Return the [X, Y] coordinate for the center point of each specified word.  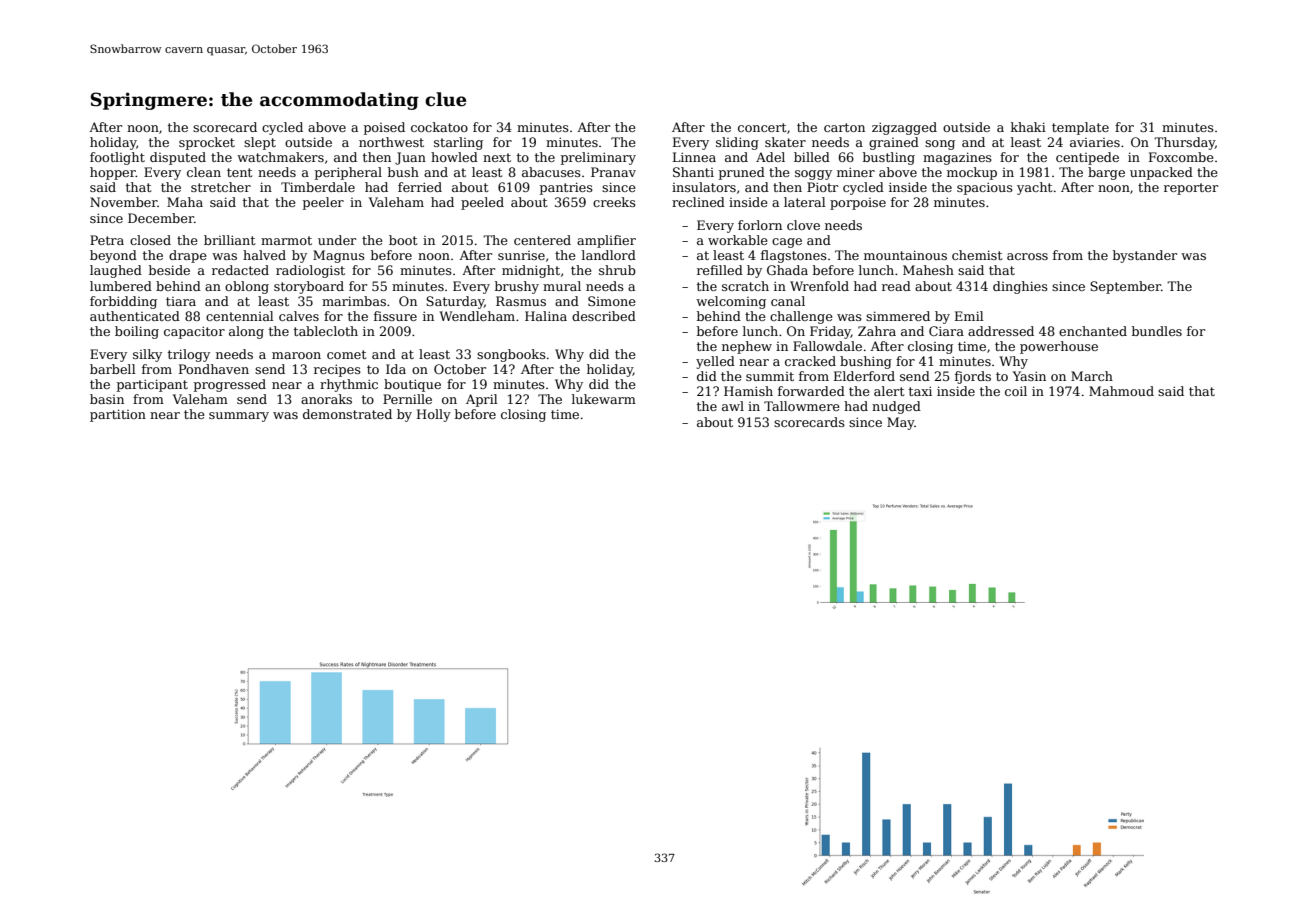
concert [762, 127]
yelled [715, 362]
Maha [185, 202]
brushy [517, 287]
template [1080, 128]
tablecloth [326, 331]
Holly [434, 415]
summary [239, 417]
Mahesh [928, 270]
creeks [614, 202]
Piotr [822, 187]
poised [384, 128]
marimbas [354, 301]
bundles [1157, 331]
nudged [896, 407]
